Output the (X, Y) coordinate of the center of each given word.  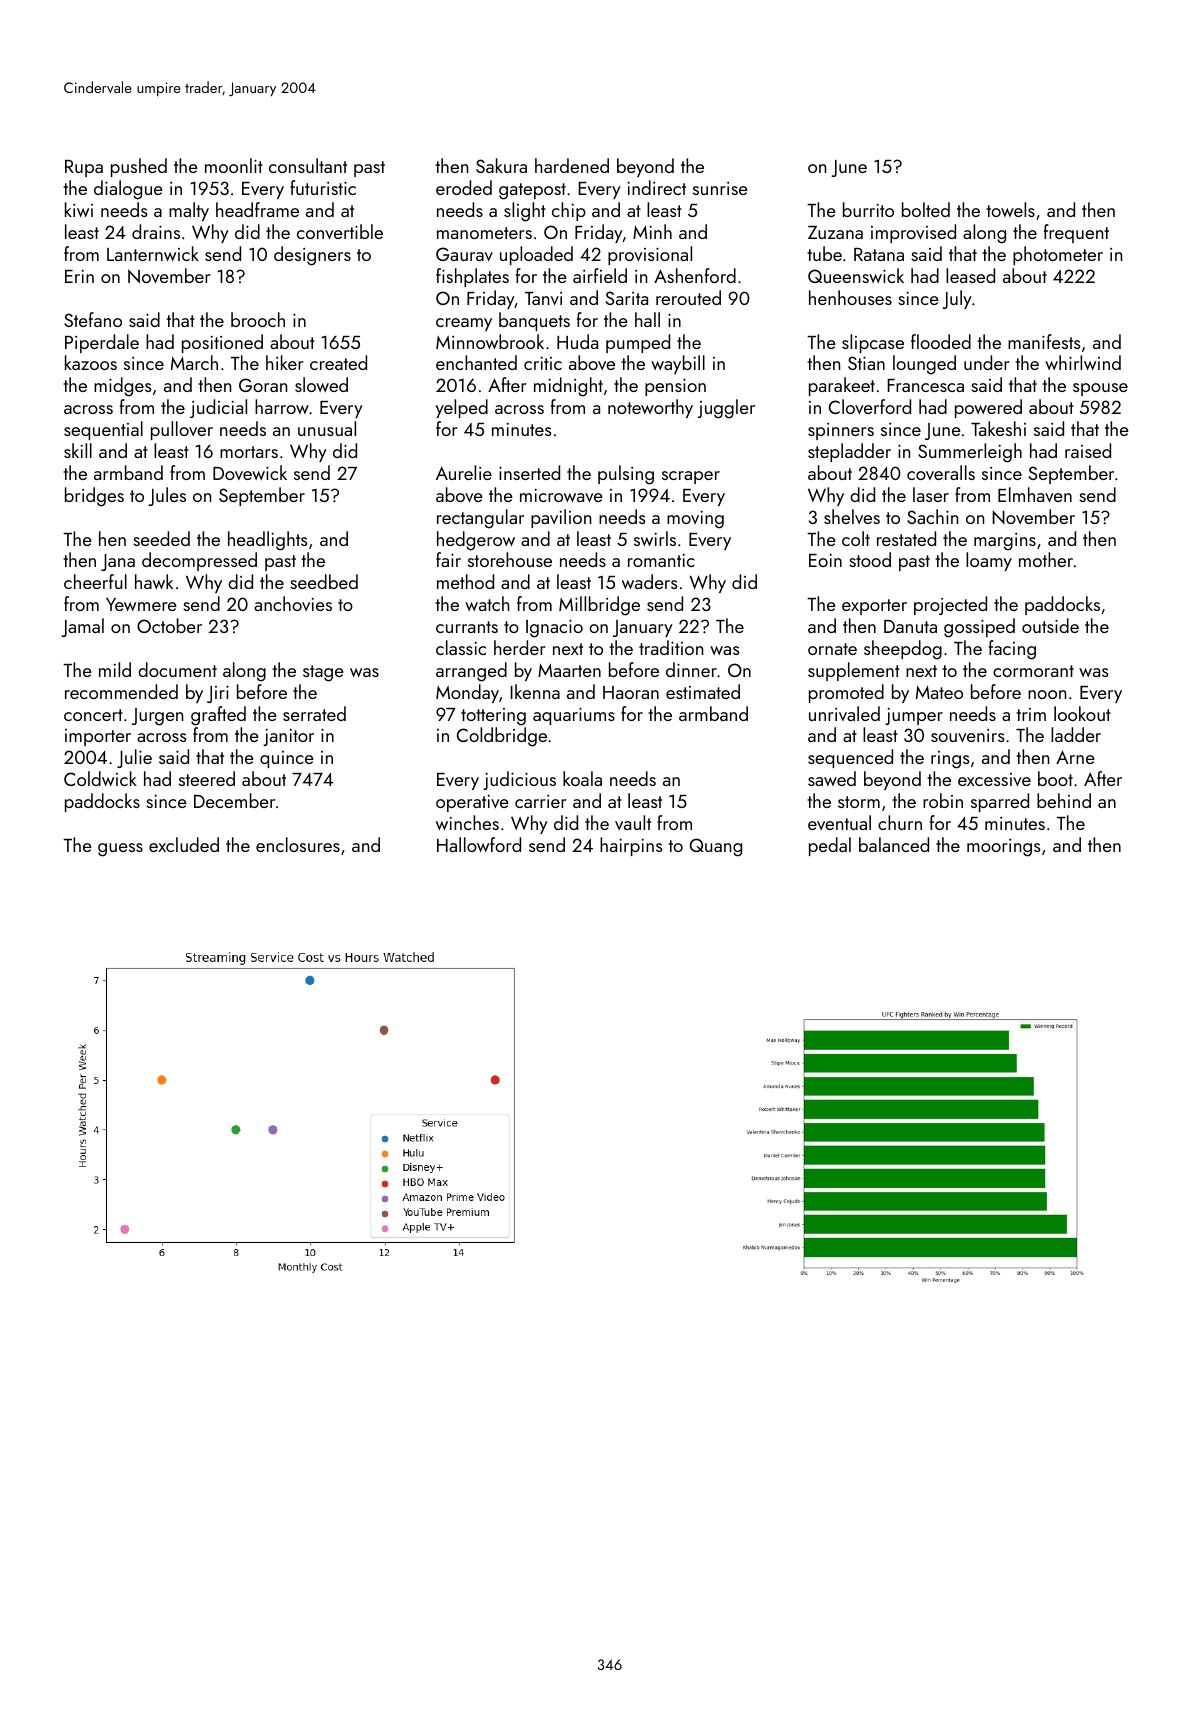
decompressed (199, 561)
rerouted (688, 297)
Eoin (825, 560)
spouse (1100, 389)
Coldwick (100, 778)
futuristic (323, 187)
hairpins (631, 846)
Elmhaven (1035, 494)
